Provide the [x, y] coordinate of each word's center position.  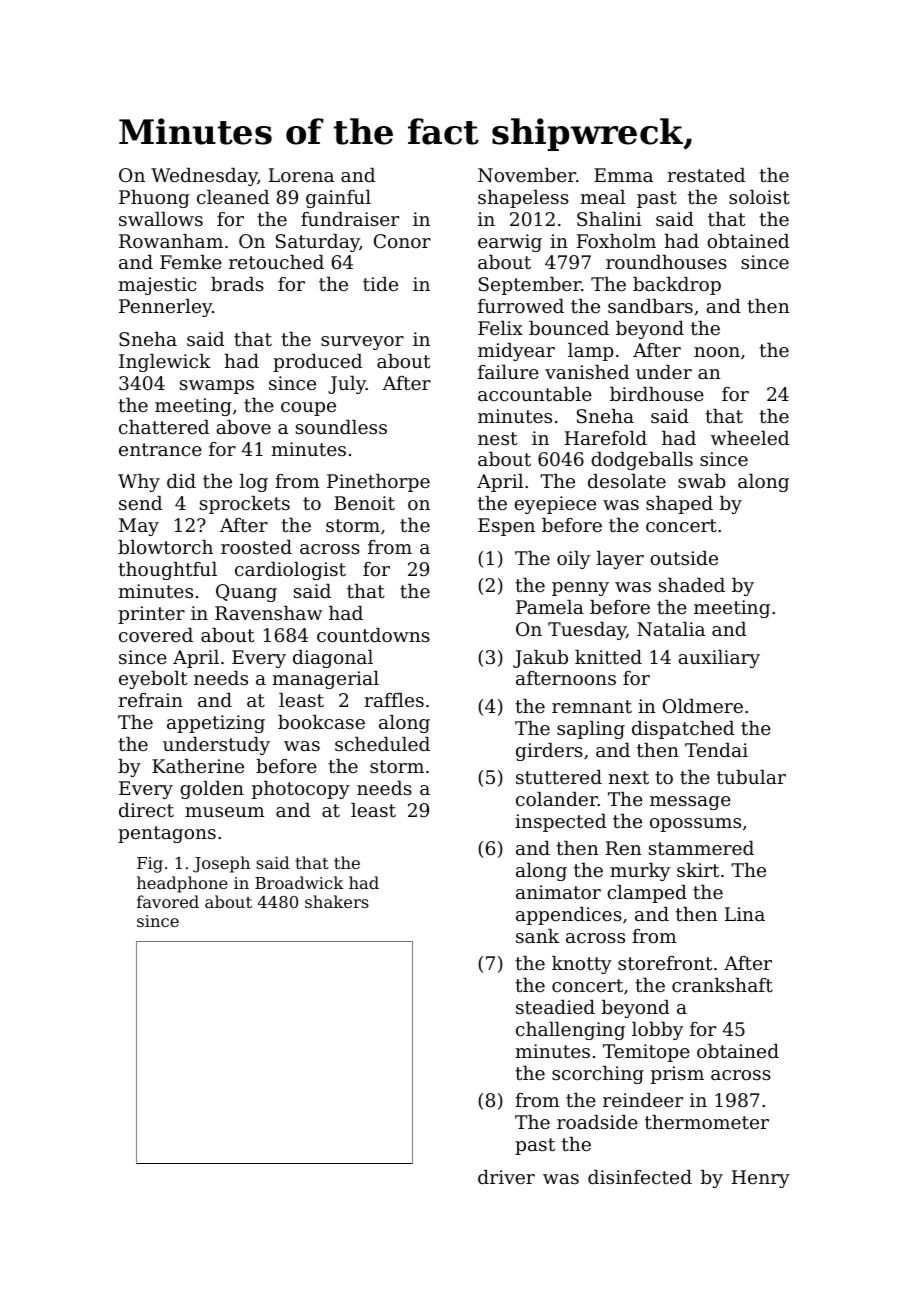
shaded [692, 585]
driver [506, 1177]
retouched [276, 262]
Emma [623, 175]
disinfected [640, 1177]
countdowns [373, 635]
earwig [510, 243]
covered [156, 635]
